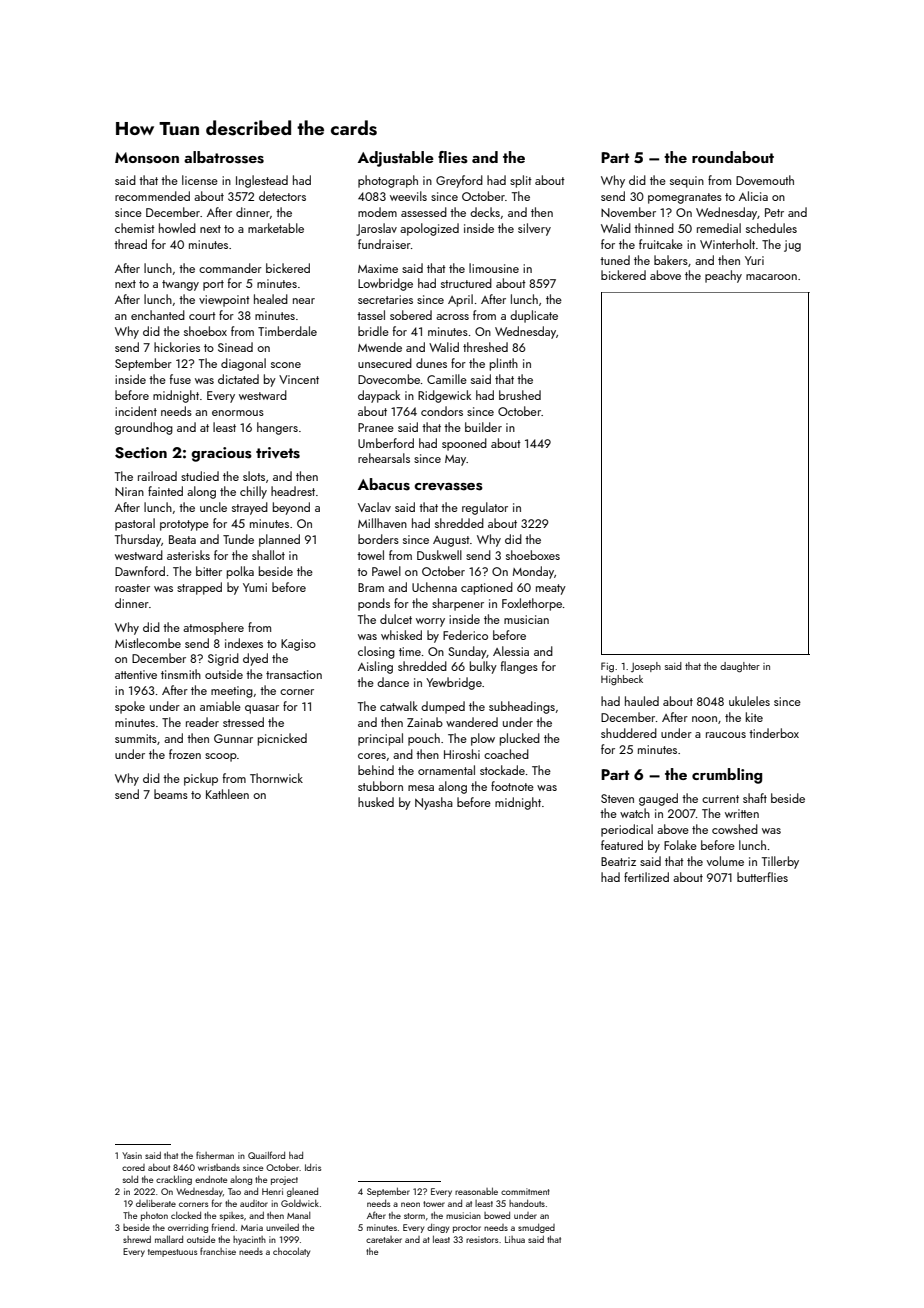  I want to click on gauged, so click(658, 799).
